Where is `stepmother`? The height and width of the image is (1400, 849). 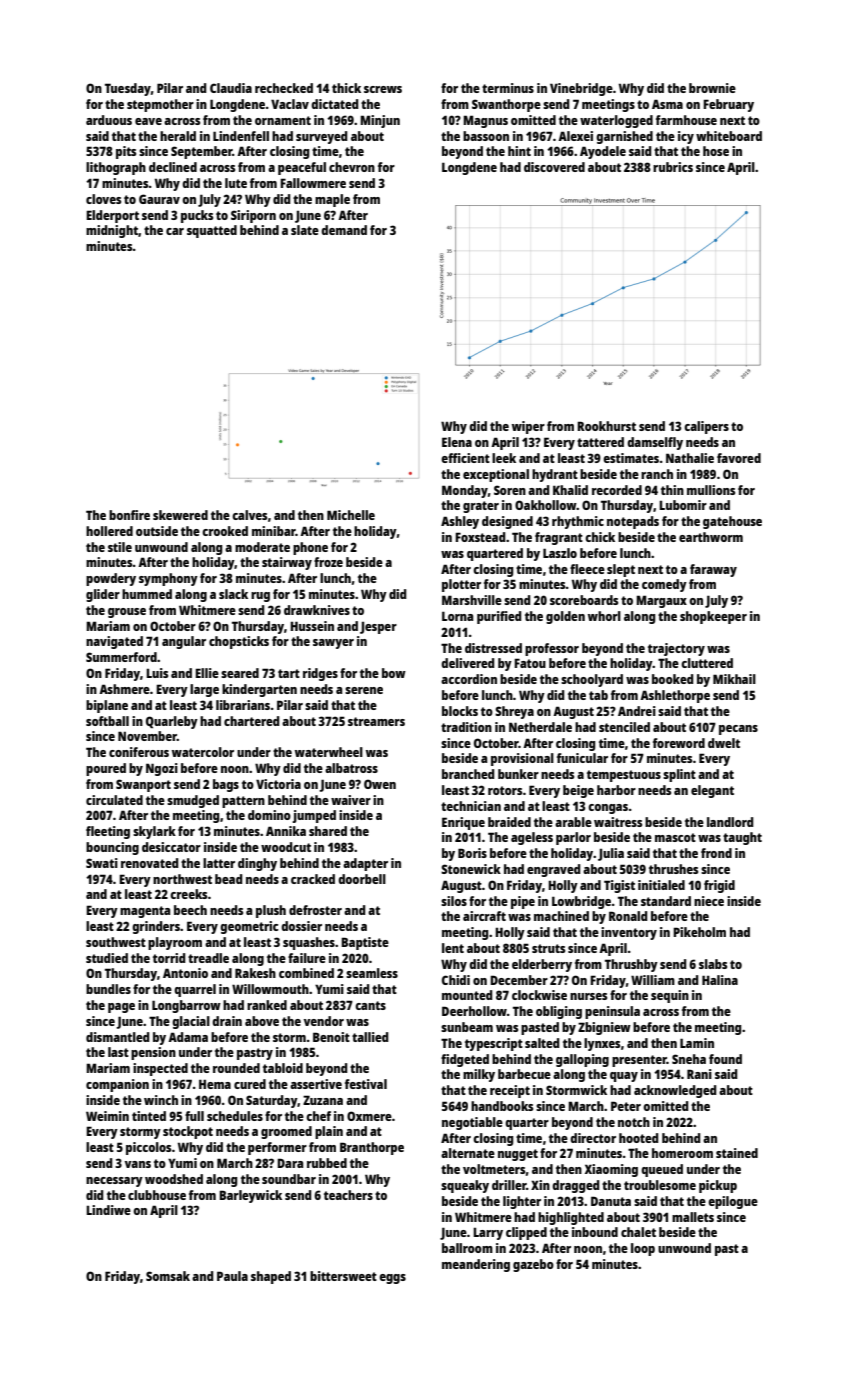
stepmother is located at coordinates (160, 105).
